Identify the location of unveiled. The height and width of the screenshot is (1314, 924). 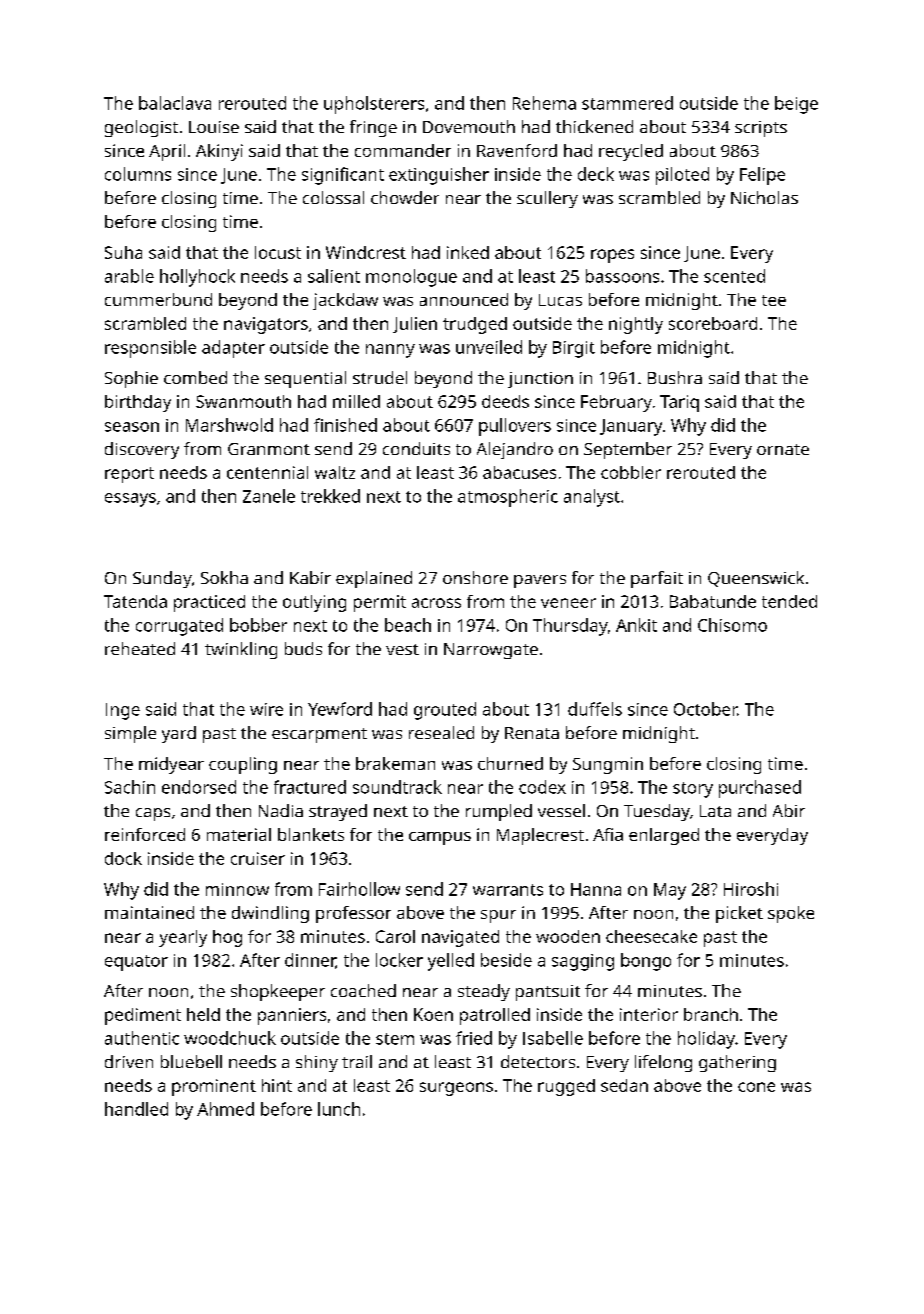
(489, 347).
